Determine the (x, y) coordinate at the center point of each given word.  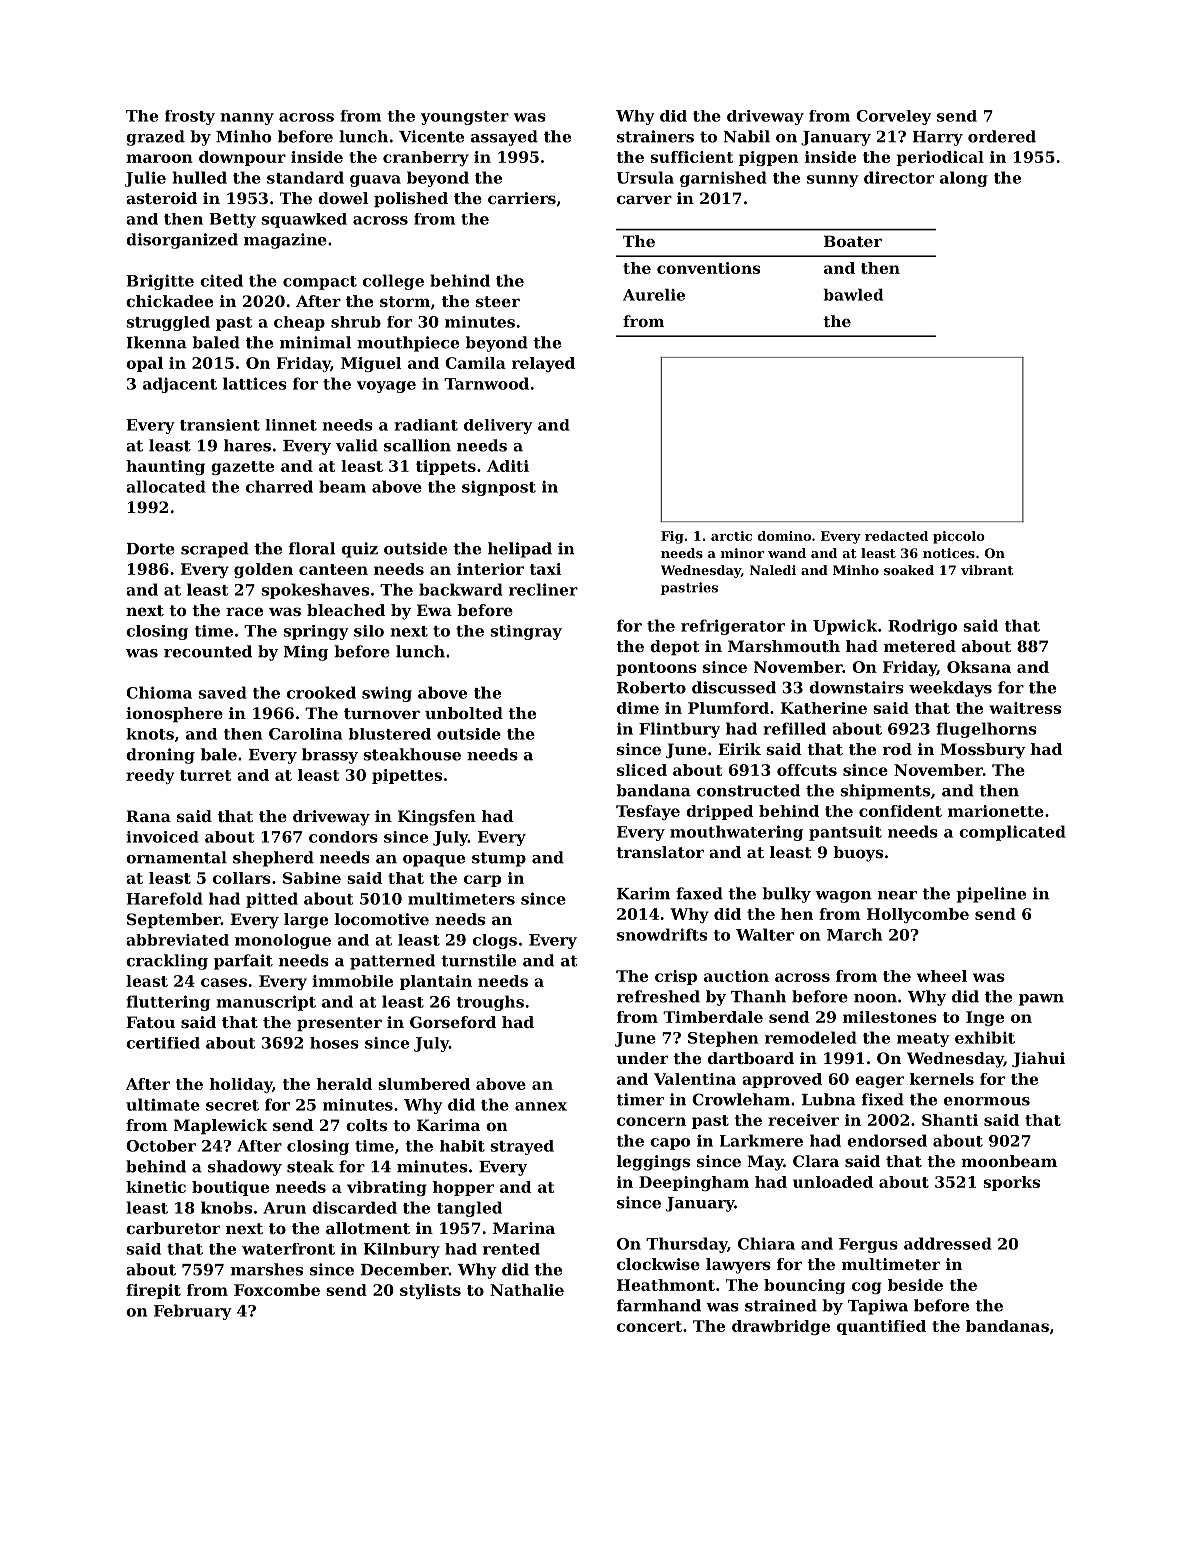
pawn (1041, 1000)
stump (499, 859)
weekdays (950, 689)
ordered (1002, 136)
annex (541, 1106)
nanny (247, 119)
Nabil (747, 136)
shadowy (245, 1168)
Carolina (306, 734)
